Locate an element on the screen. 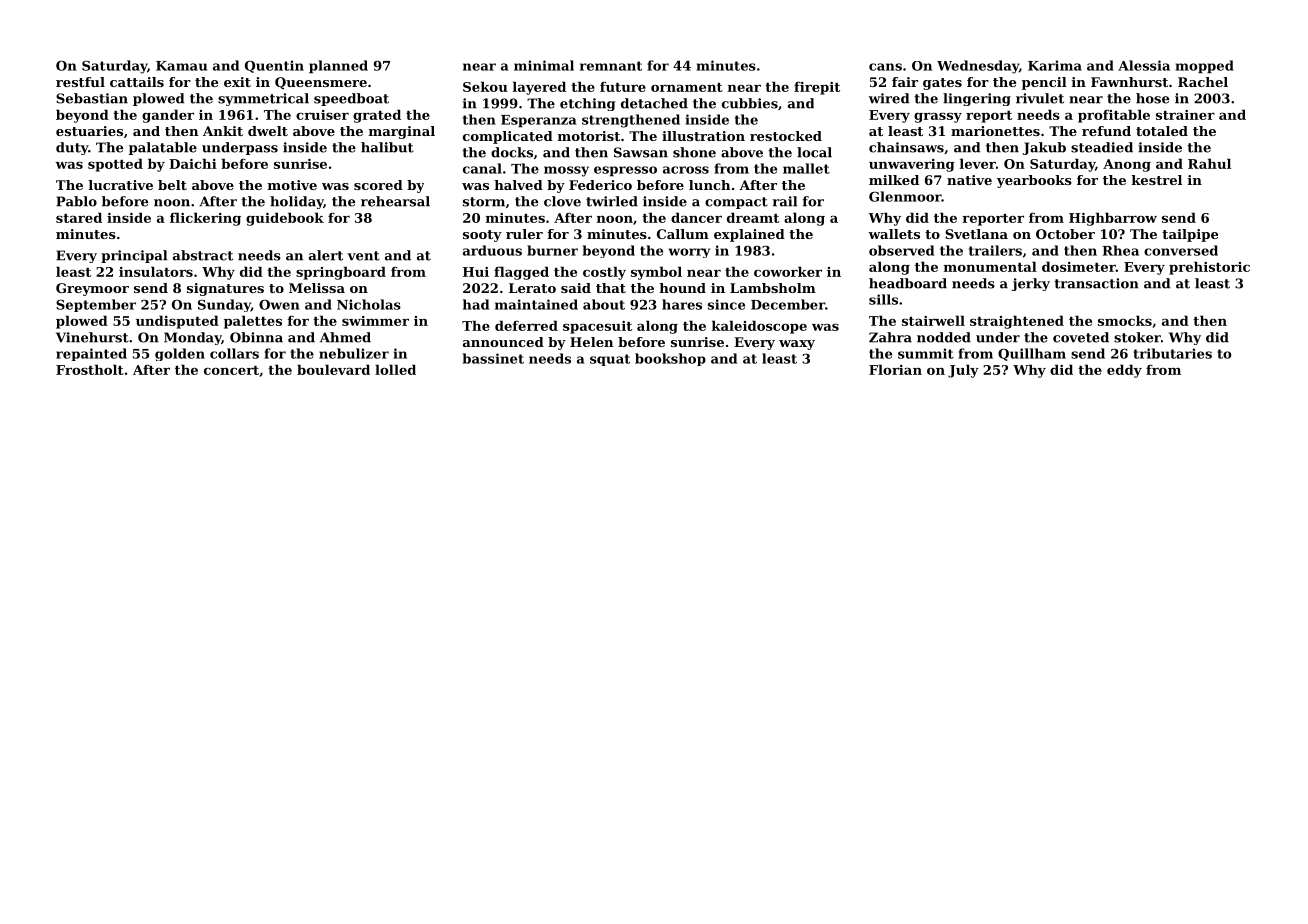  yearbooks is located at coordinates (1034, 181).
